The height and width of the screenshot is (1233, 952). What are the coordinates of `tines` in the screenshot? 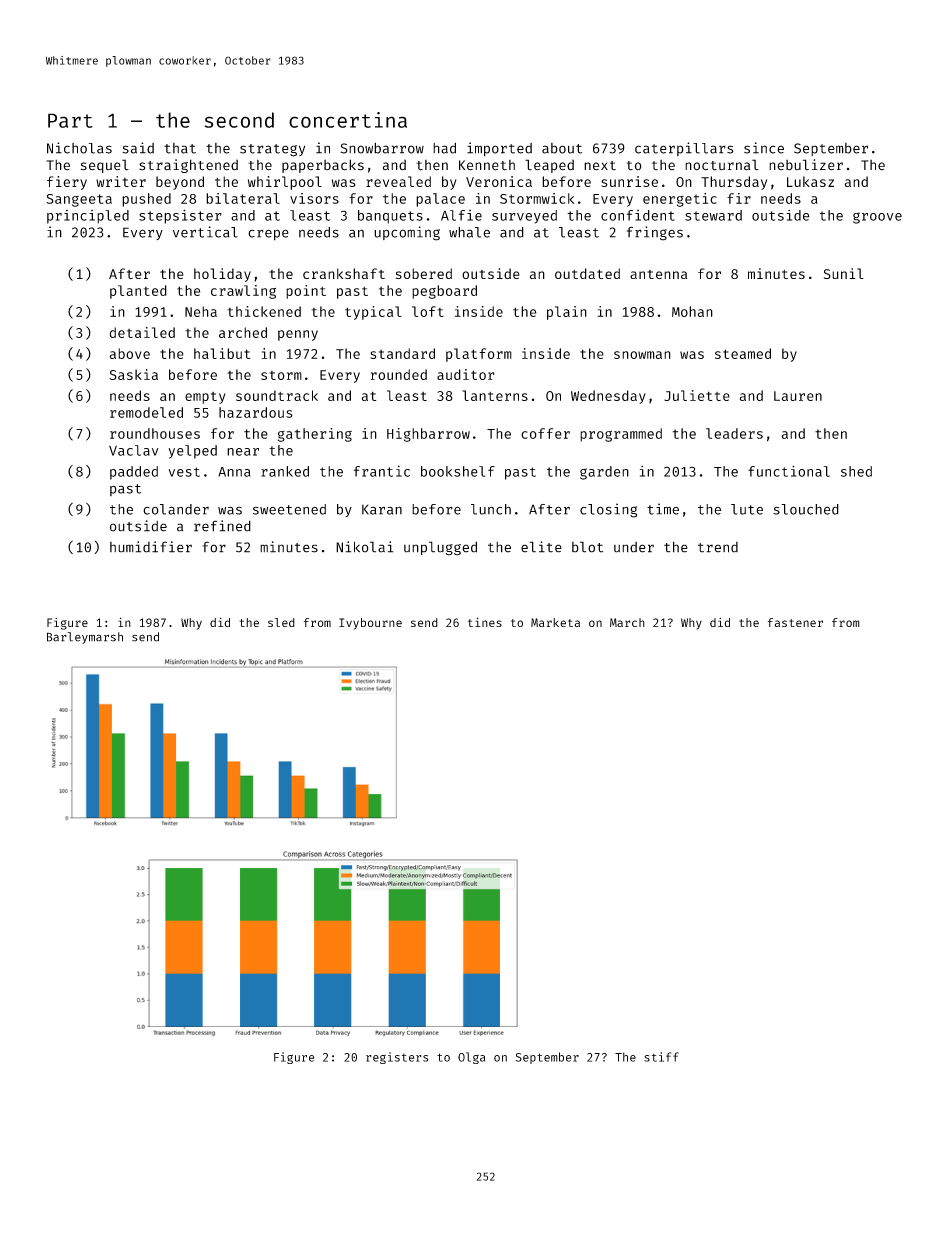 It's located at (485, 622).
